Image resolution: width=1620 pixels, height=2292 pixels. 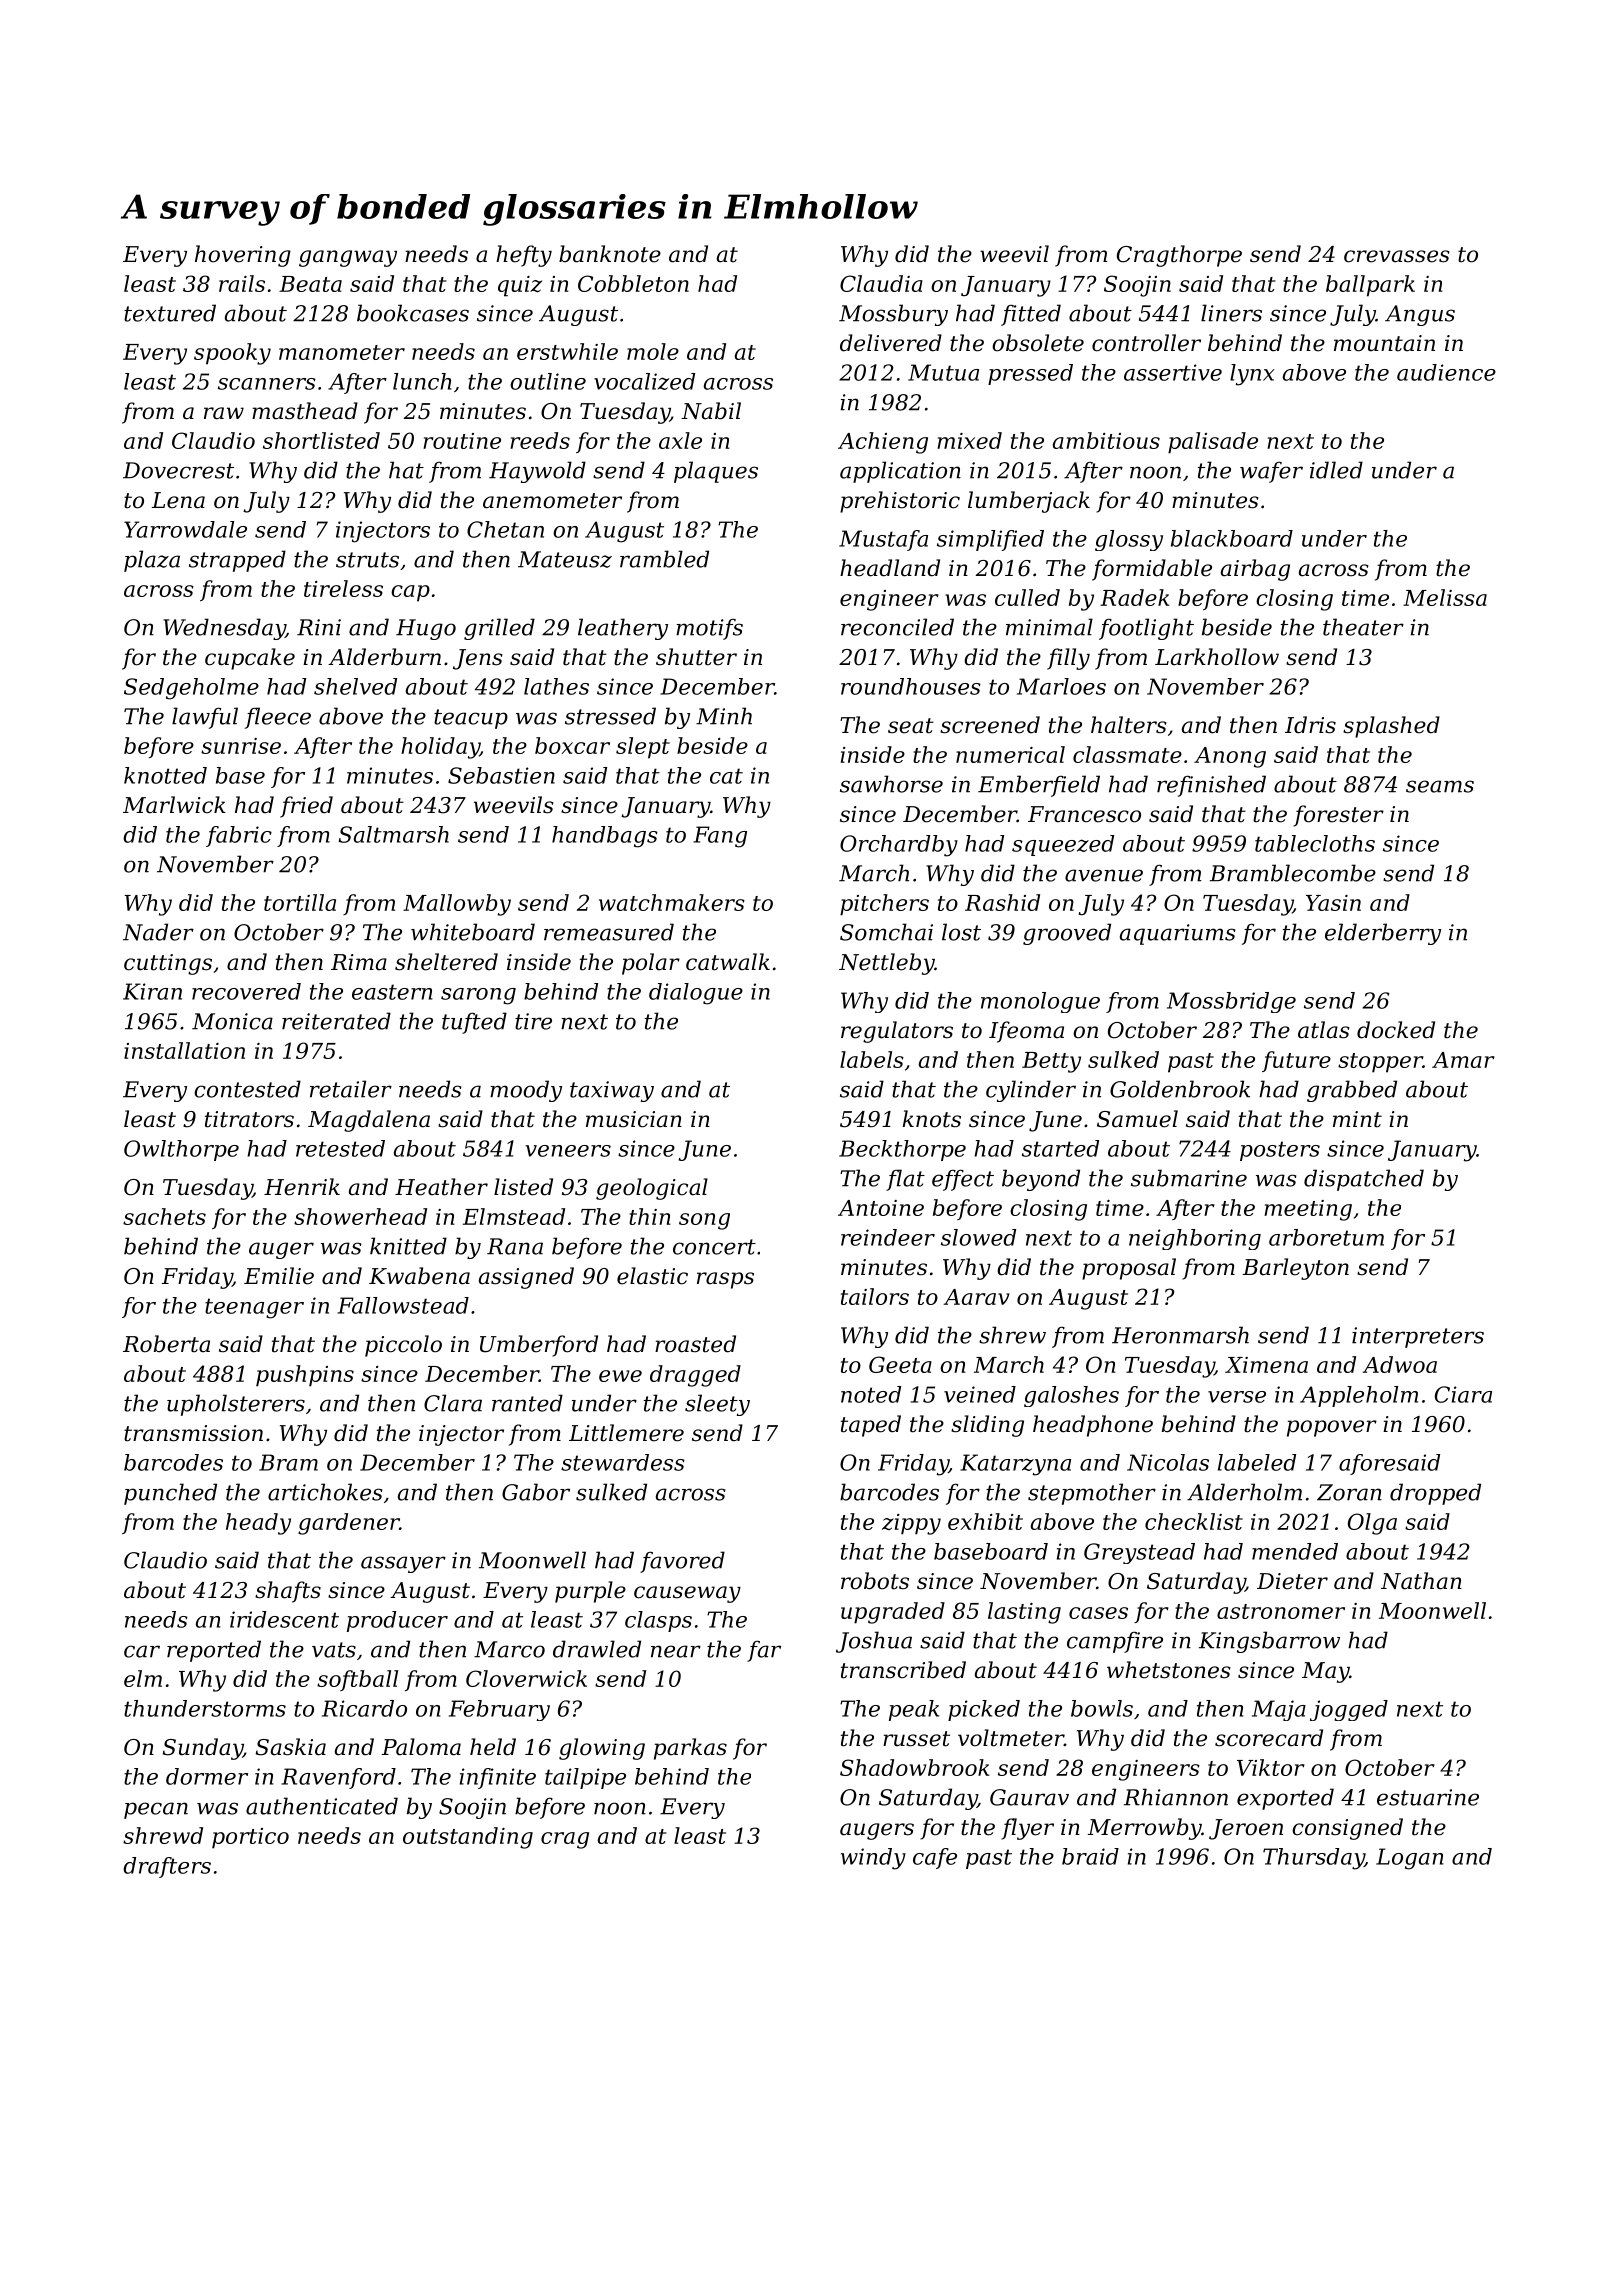 I want to click on banknote, so click(x=610, y=254).
